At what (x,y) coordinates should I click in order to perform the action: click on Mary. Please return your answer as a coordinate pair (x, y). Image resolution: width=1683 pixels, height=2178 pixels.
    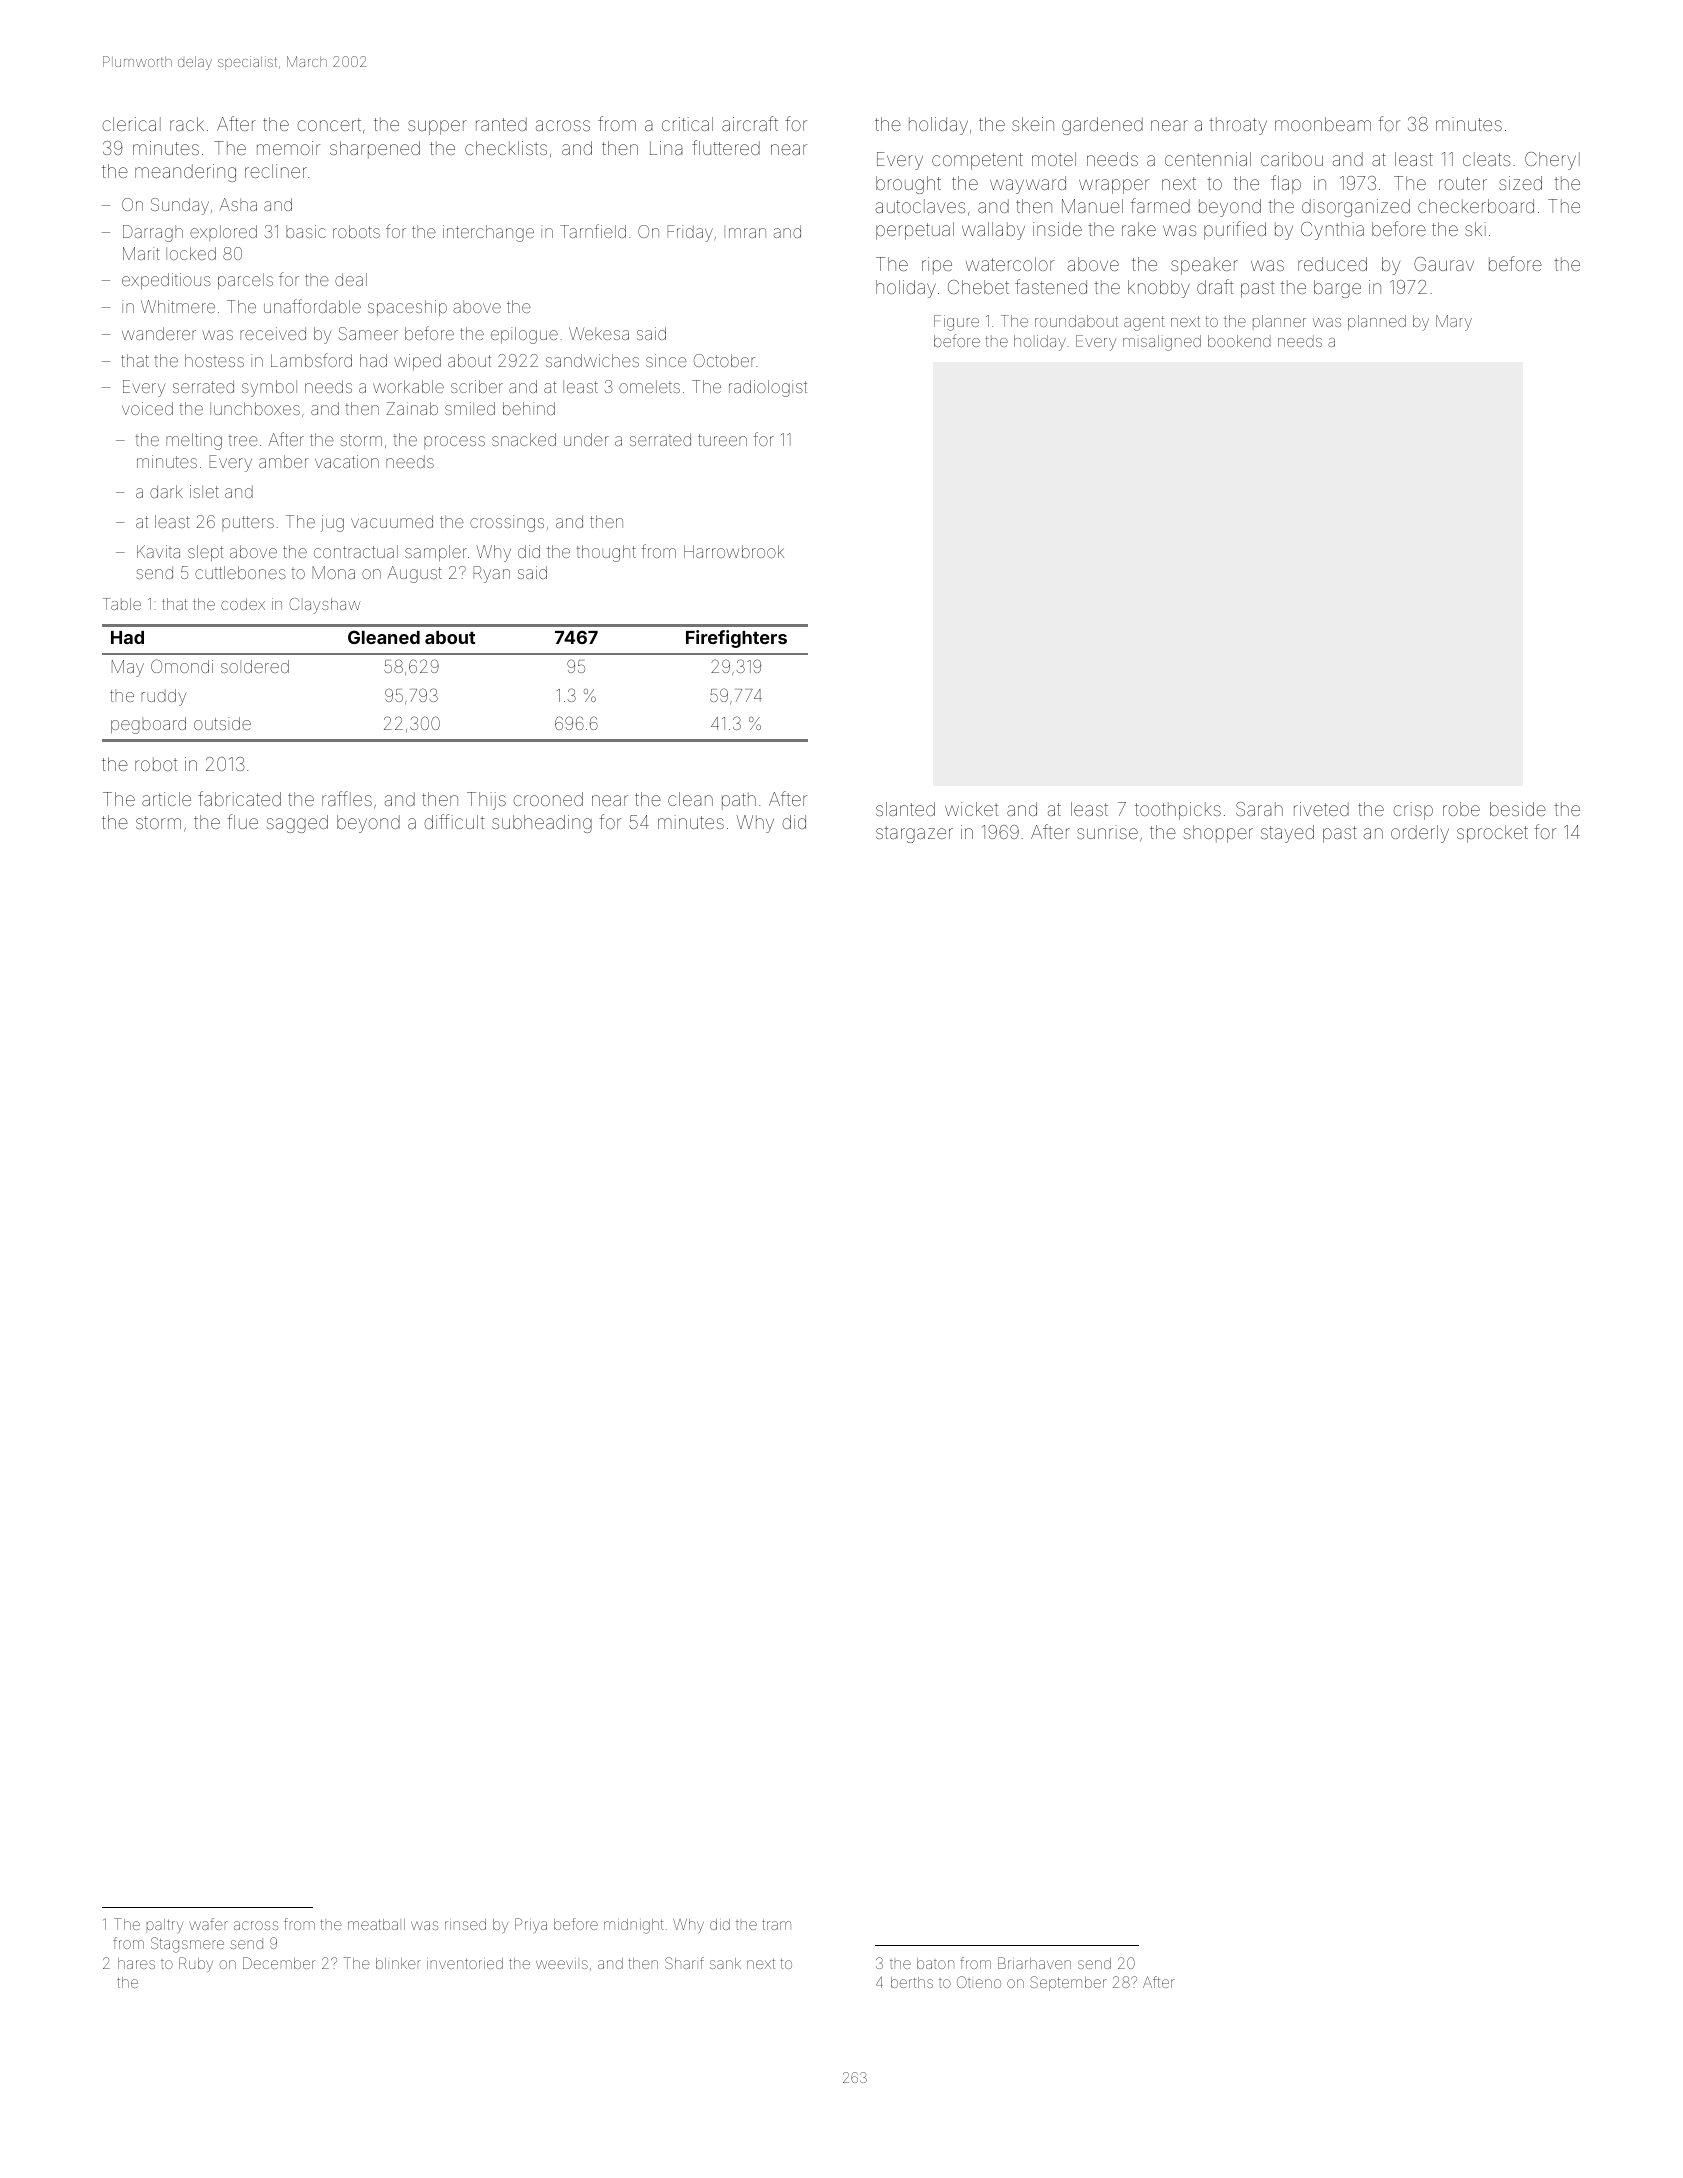
    Looking at the image, I should click on (1454, 323).
